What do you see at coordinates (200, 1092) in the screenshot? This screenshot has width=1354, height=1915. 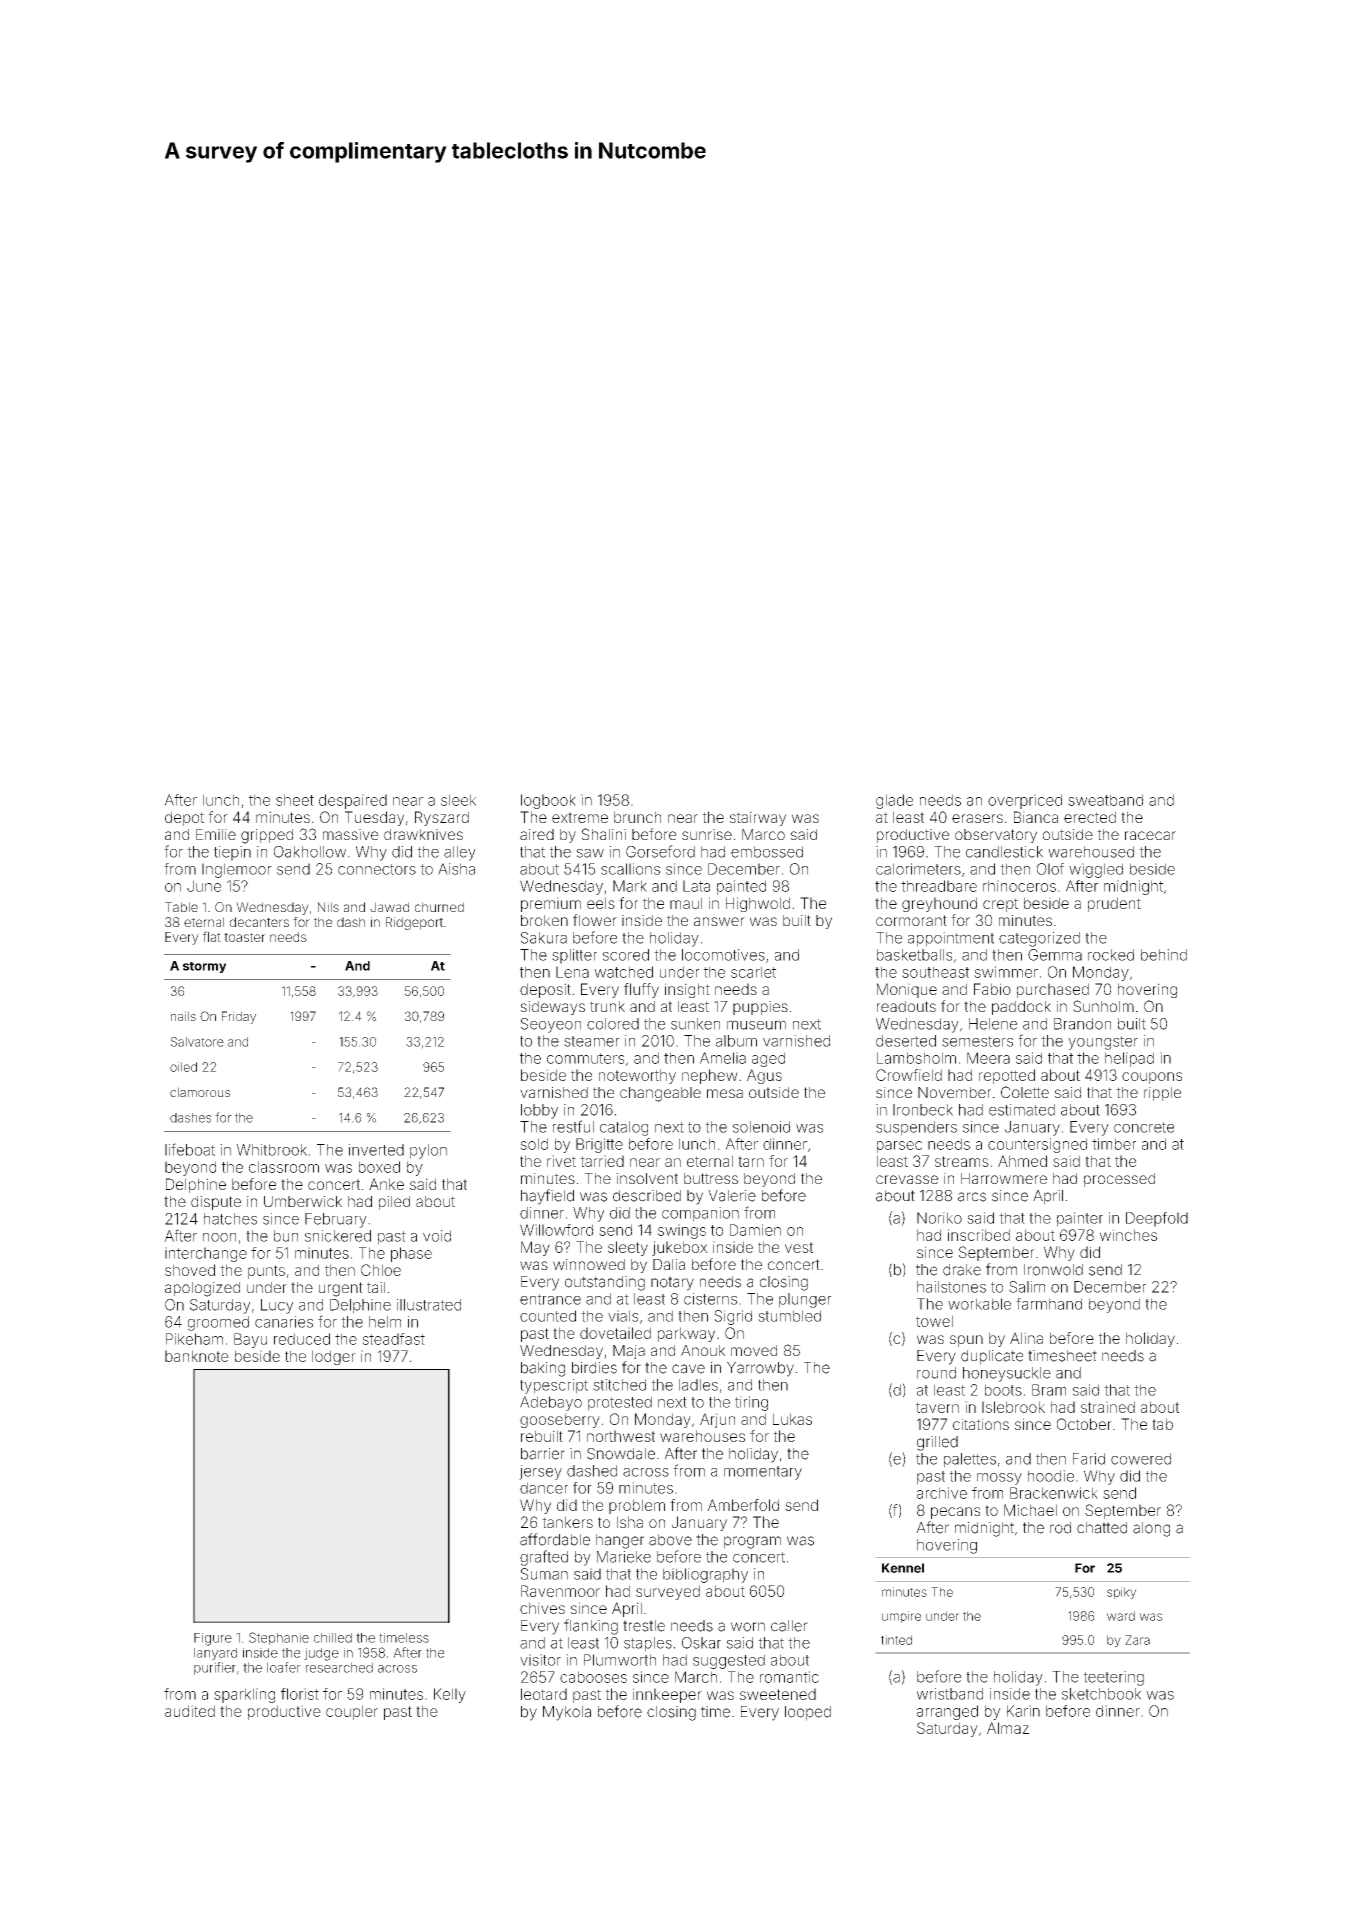 I see `clamorous` at bounding box center [200, 1092].
